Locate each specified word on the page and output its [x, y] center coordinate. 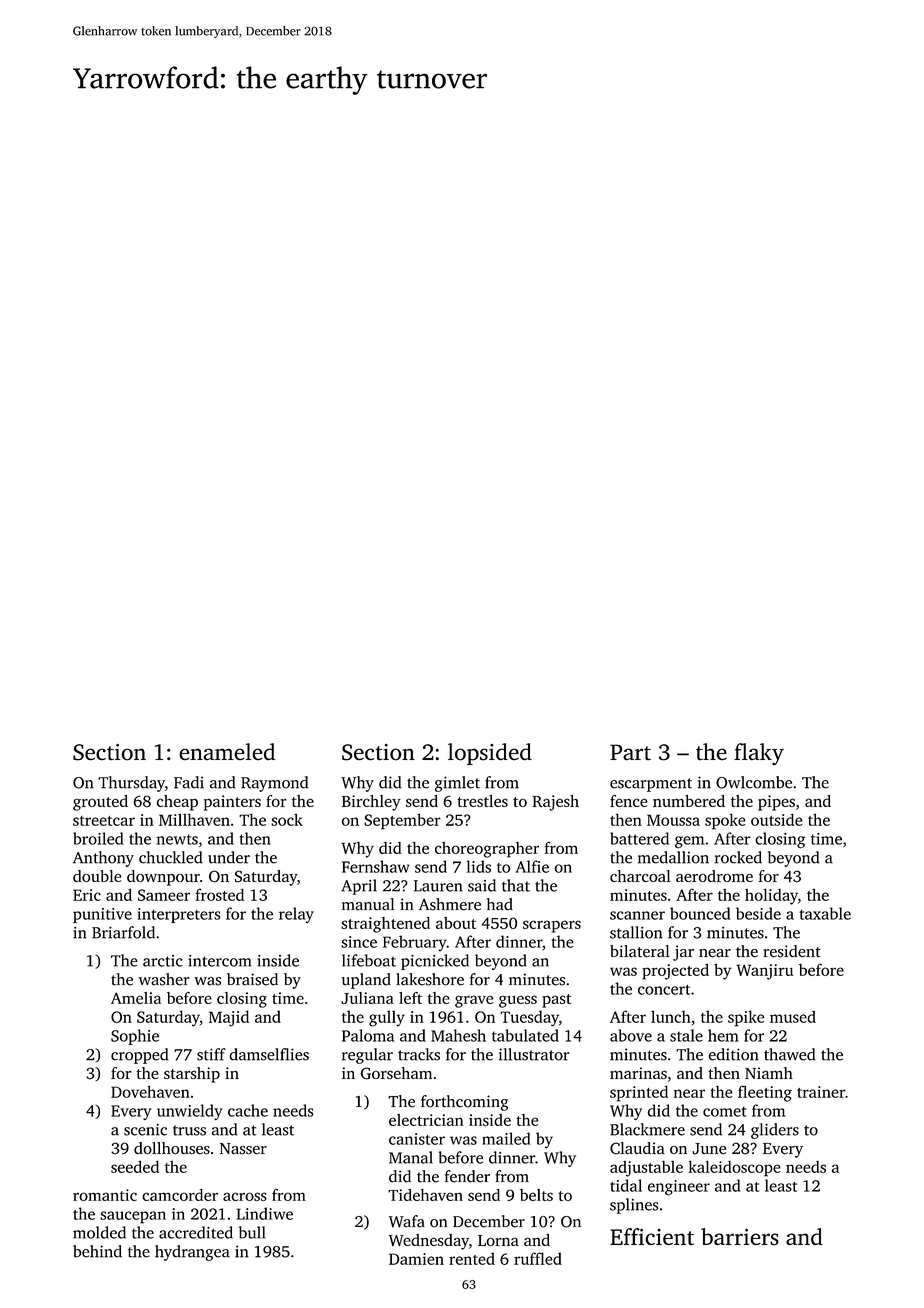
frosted [219, 894]
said [482, 885]
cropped [140, 1056]
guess [518, 1001]
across [245, 1196]
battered [639, 838]
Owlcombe [754, 782]
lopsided [490, 754]
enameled [227, 751]
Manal [411, 1157]
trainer [821, 1092]
